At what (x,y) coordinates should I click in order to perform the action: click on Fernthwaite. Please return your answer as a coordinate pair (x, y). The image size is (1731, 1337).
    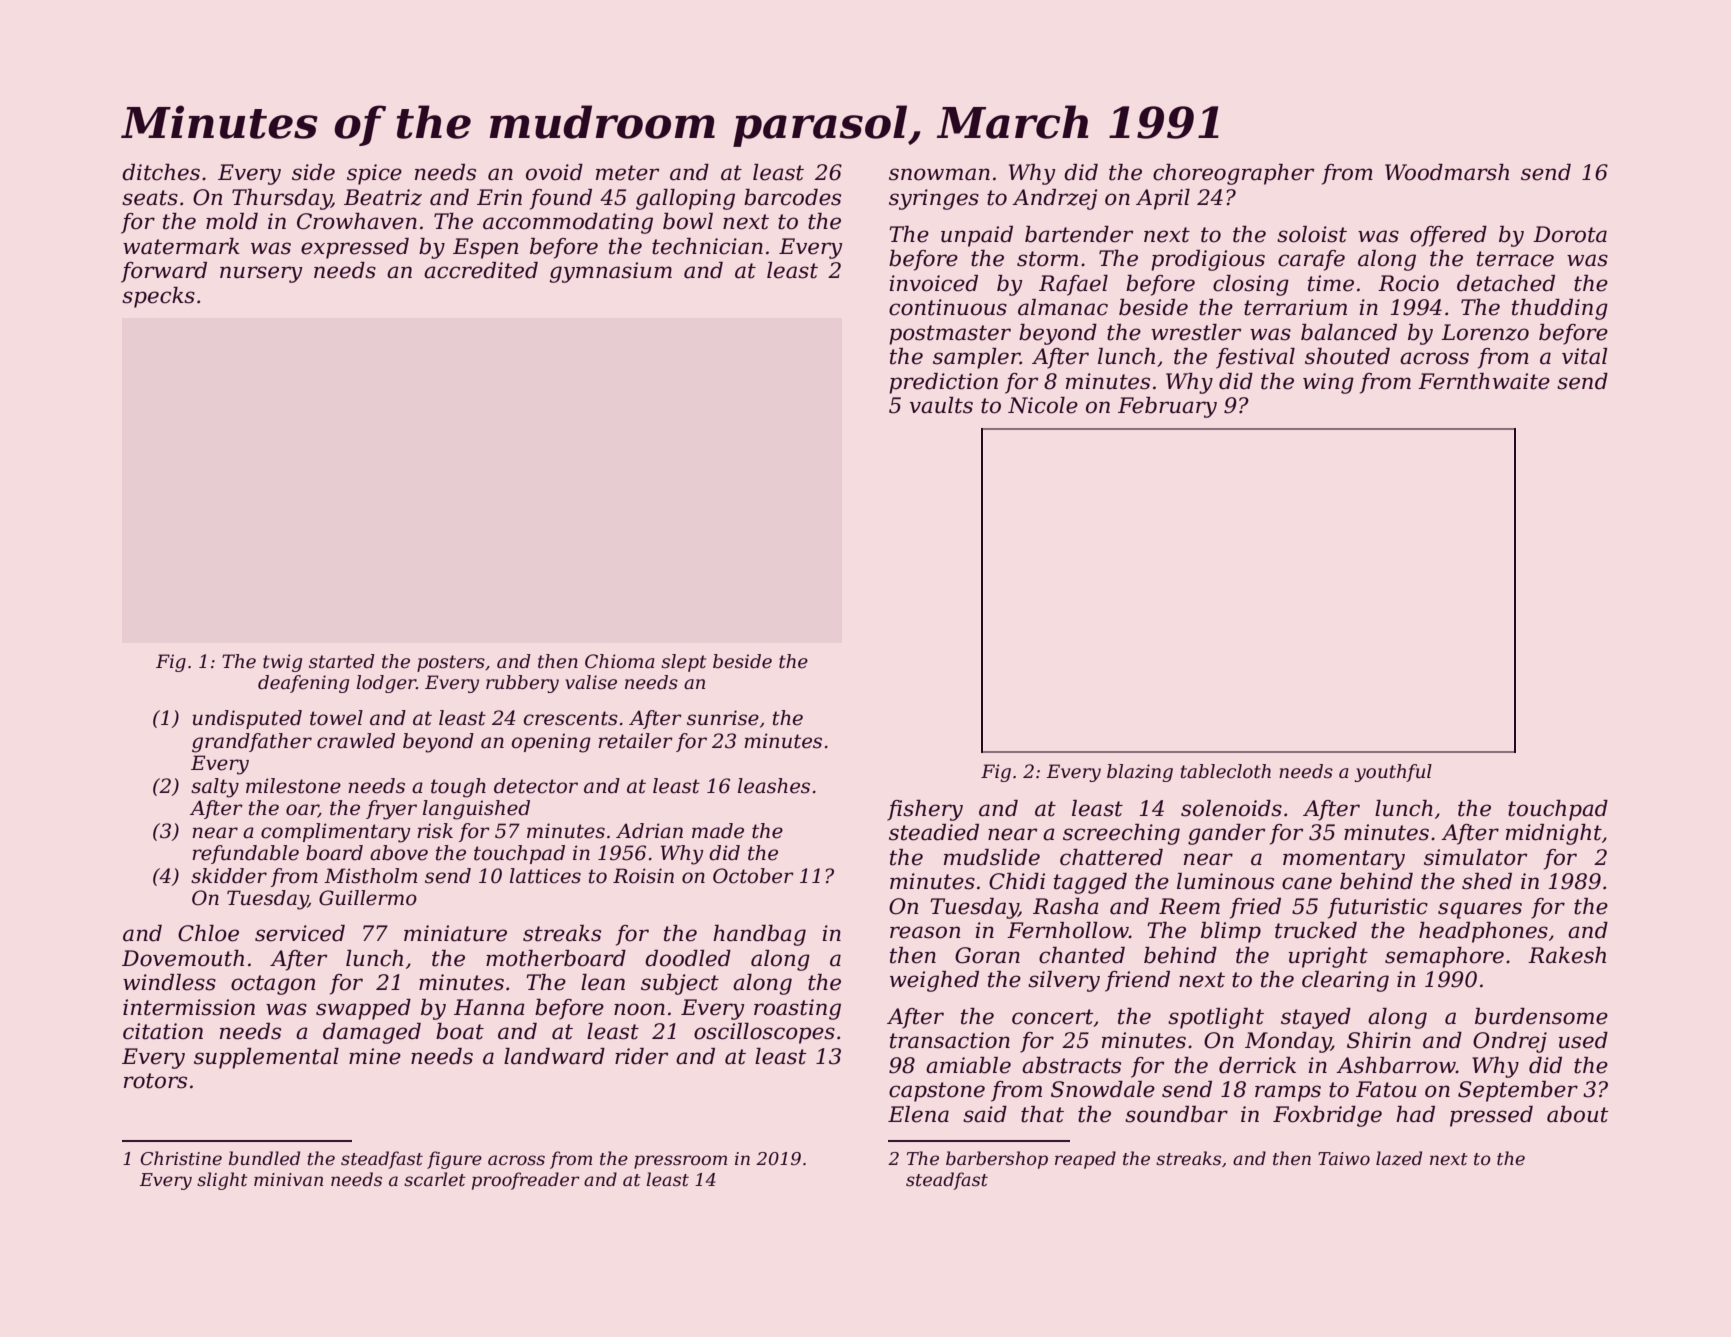
    Looking at the image, I should click on (1484, 381).
